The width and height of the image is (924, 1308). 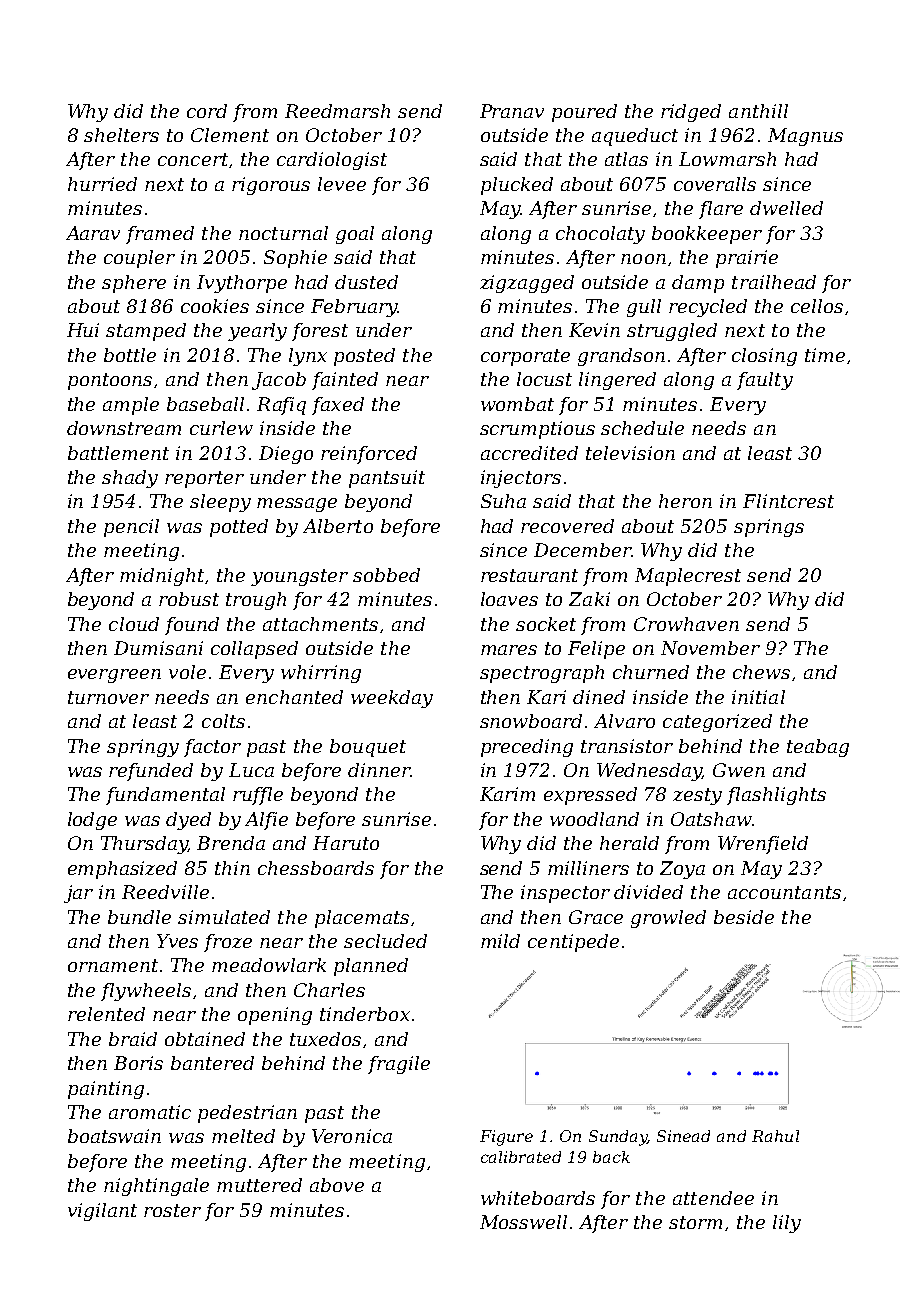 What do you see at coordinates (788, 501) in the image?
I see `Flintcrest` at bounding box center [788, 501].
